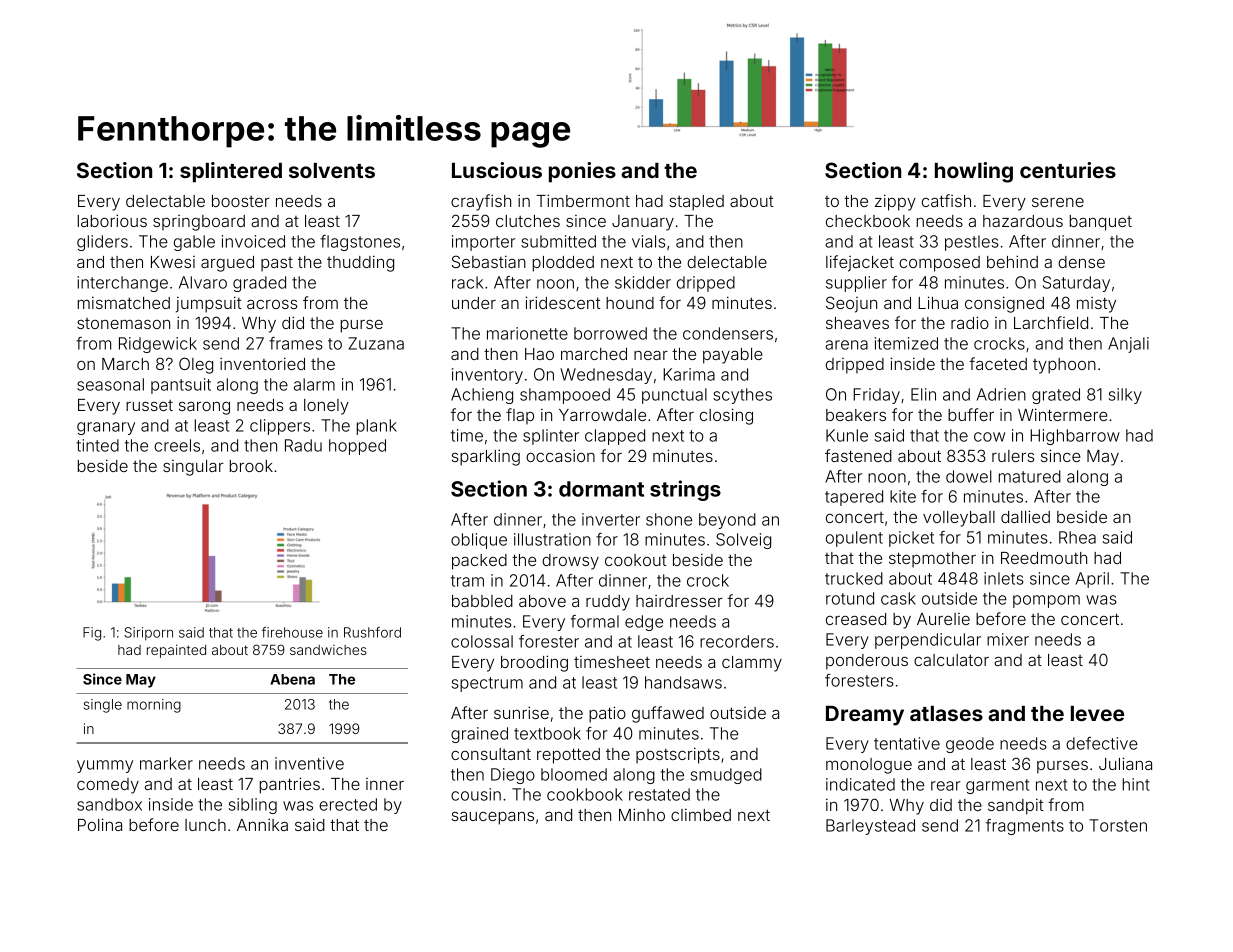  I want to click on Siriporn, so click(148, 634).
